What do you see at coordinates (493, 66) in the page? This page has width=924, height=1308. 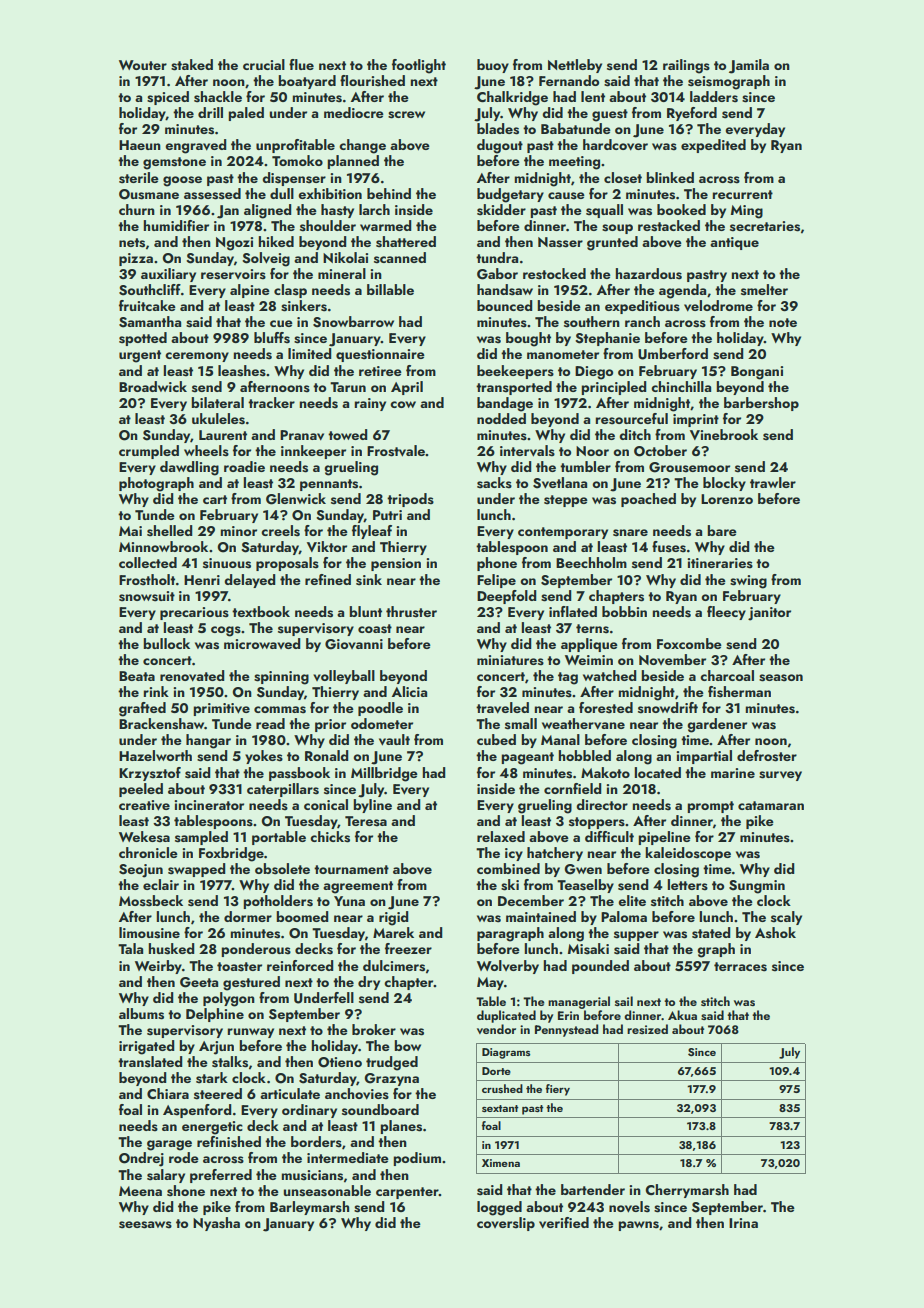 I see `buoy` at bounding box center [493, 66].
